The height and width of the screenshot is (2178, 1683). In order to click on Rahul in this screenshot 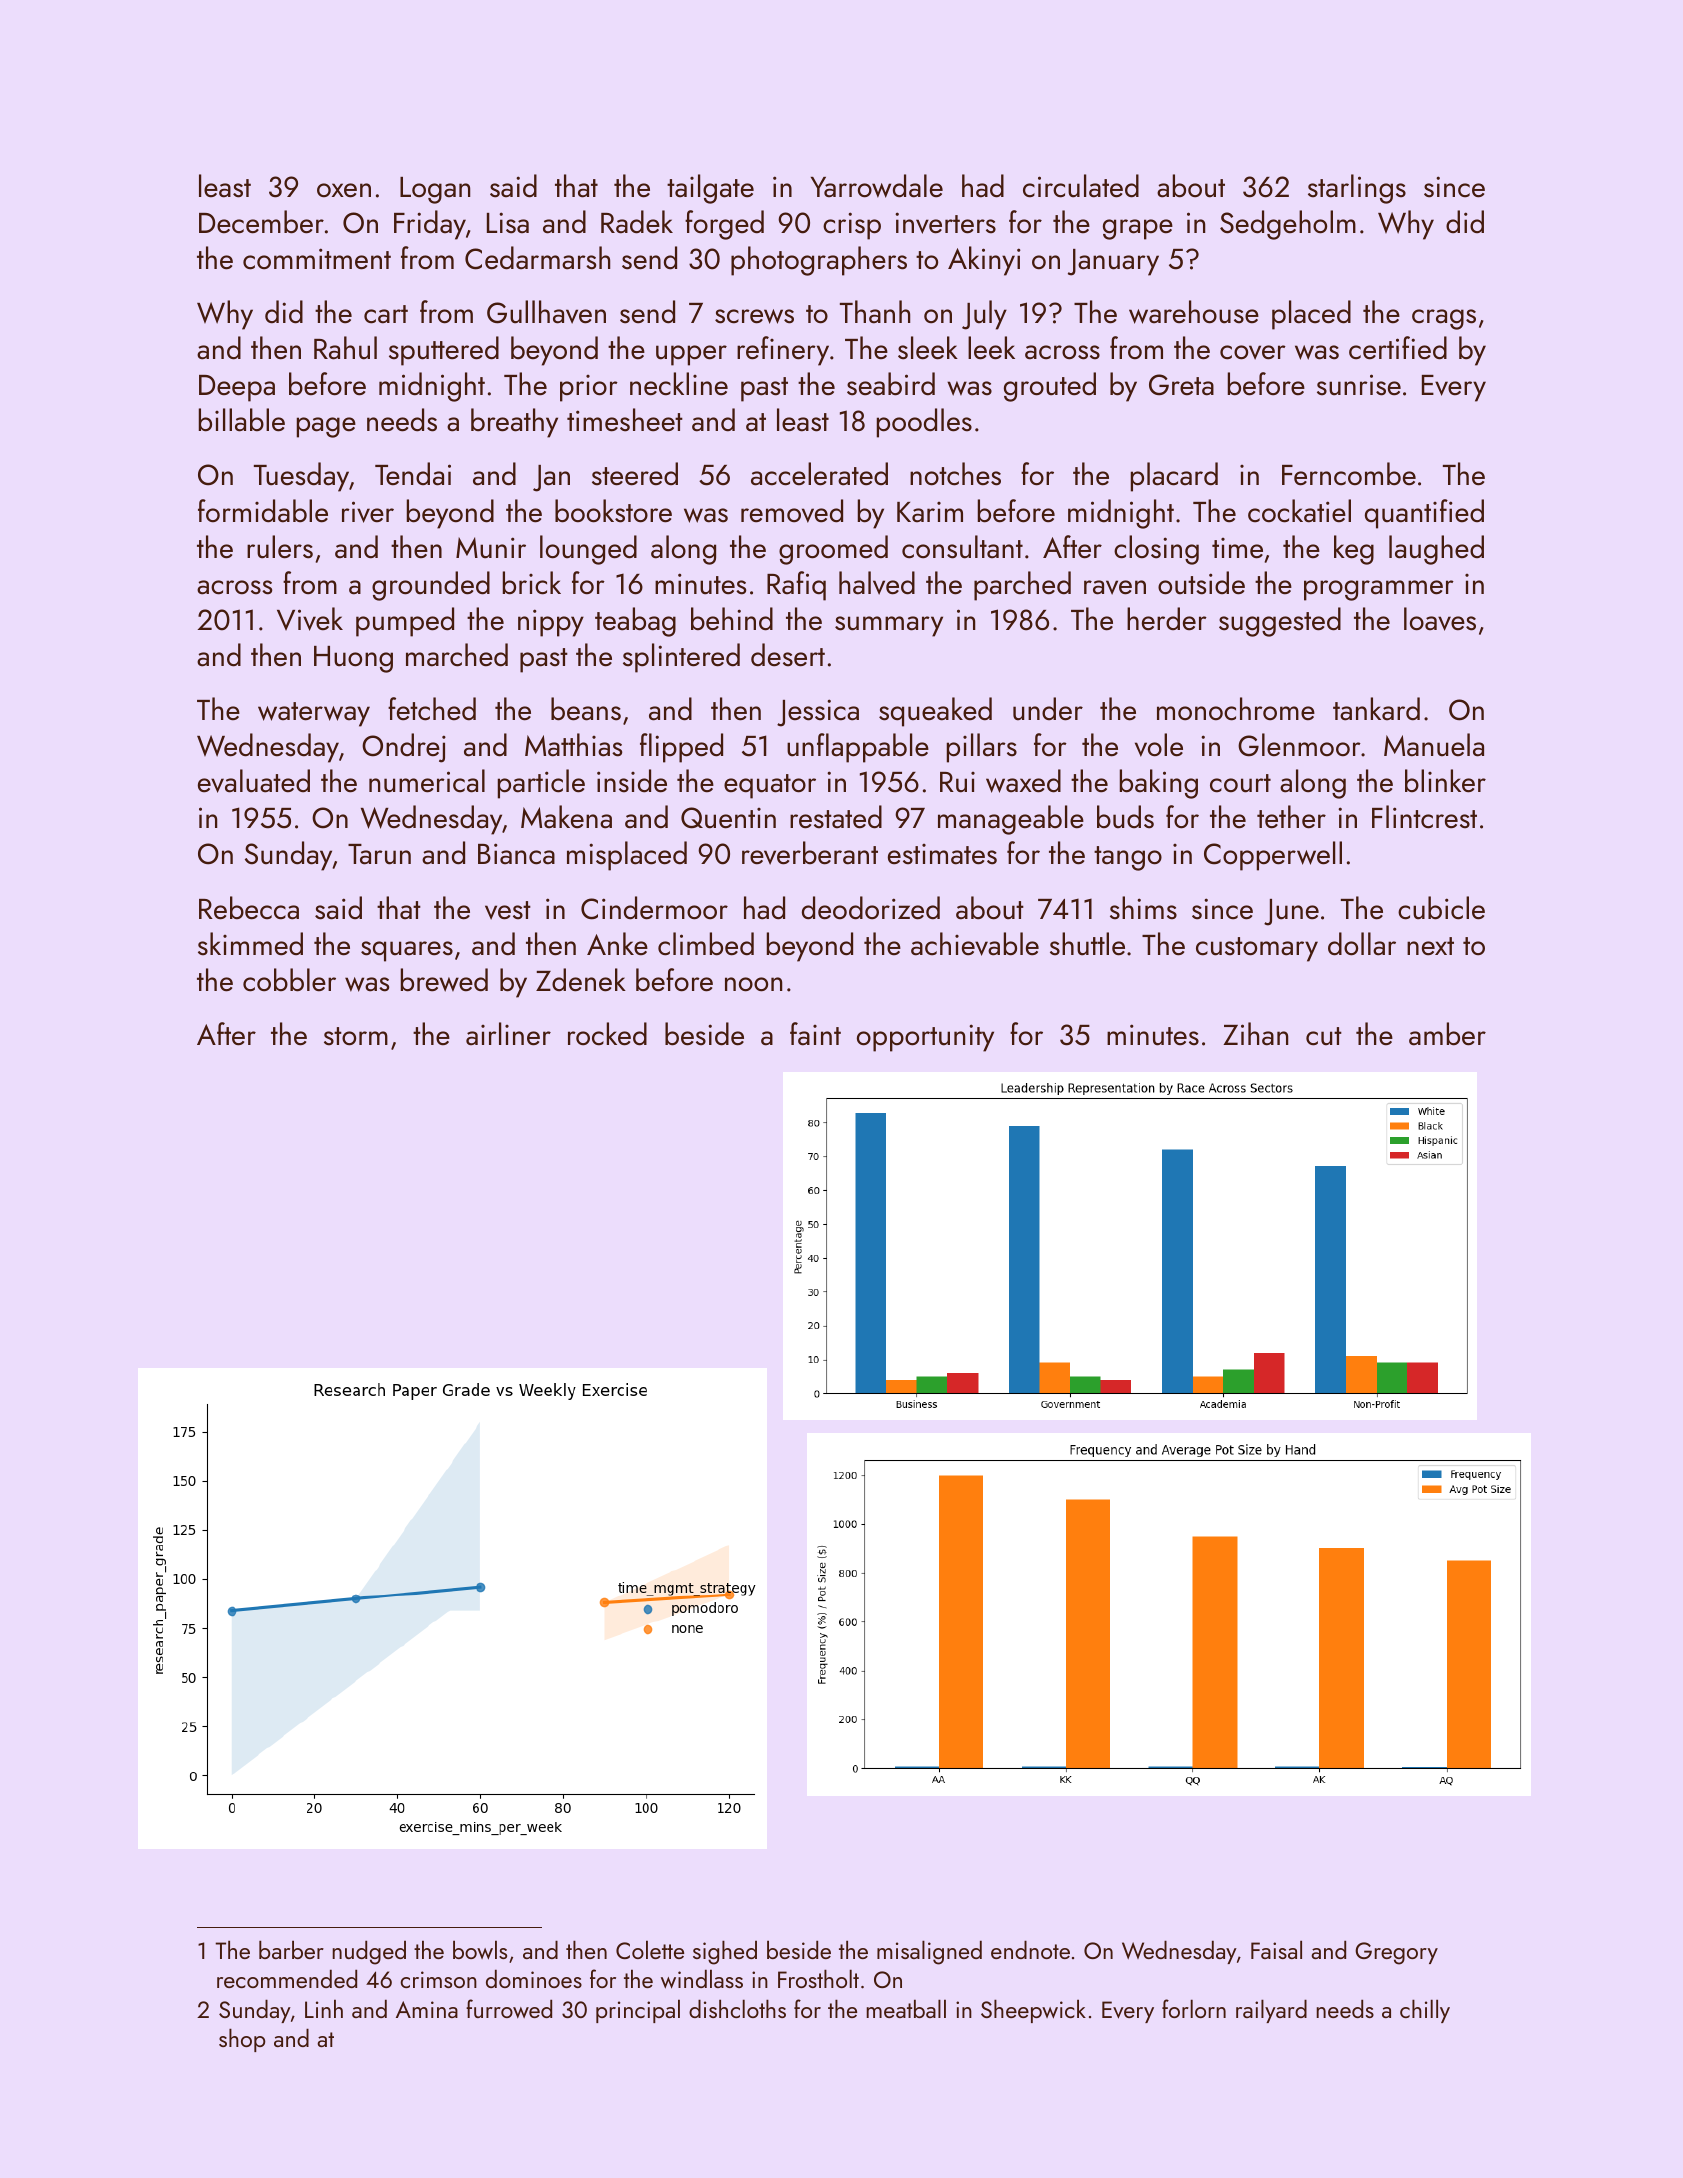, I will do `click(345, 348)`.
